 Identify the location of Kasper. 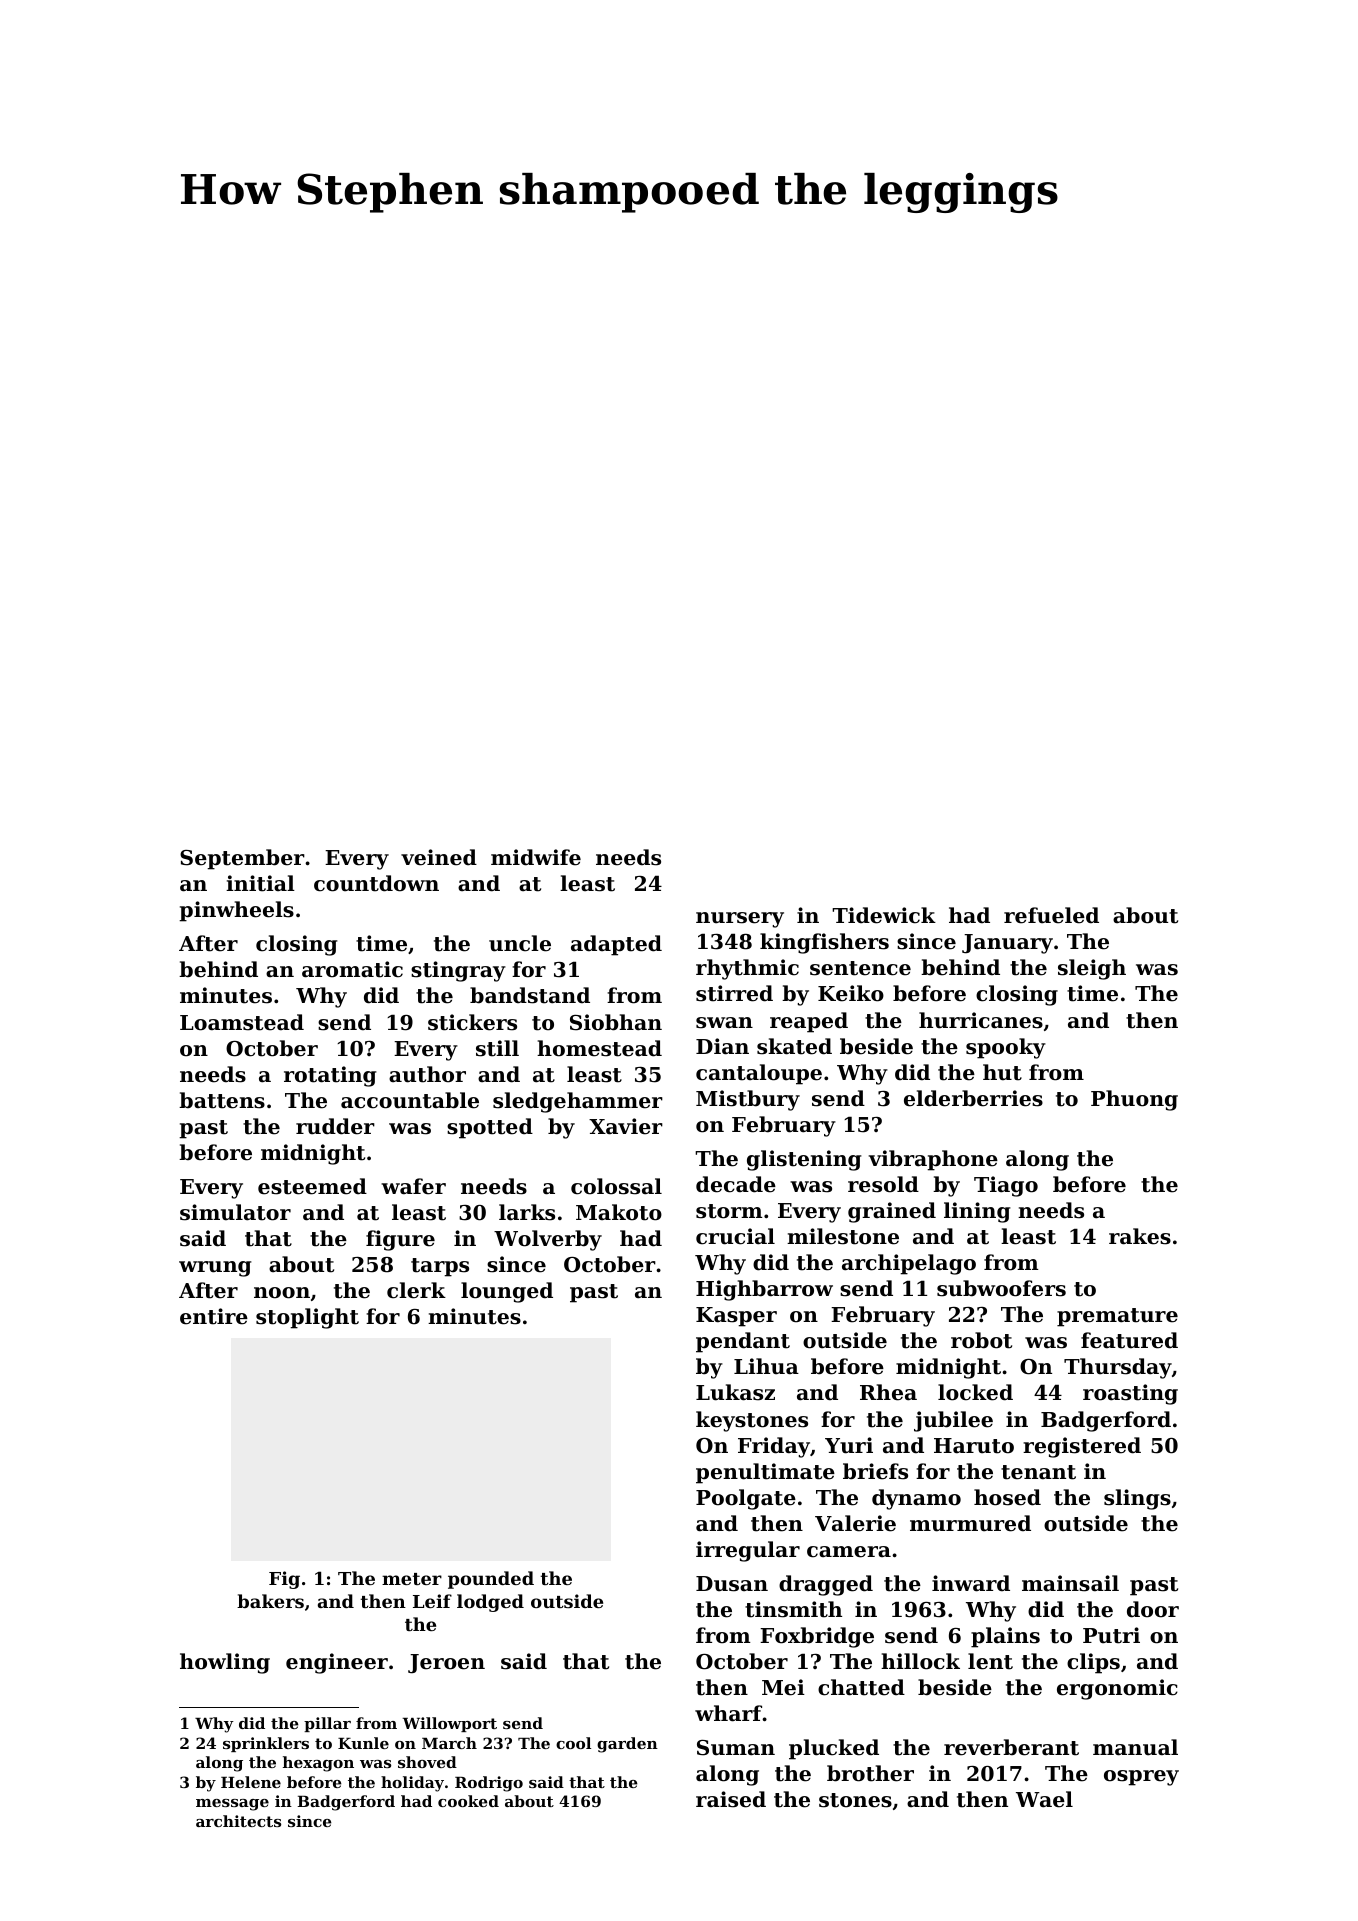
(736, 1317).
